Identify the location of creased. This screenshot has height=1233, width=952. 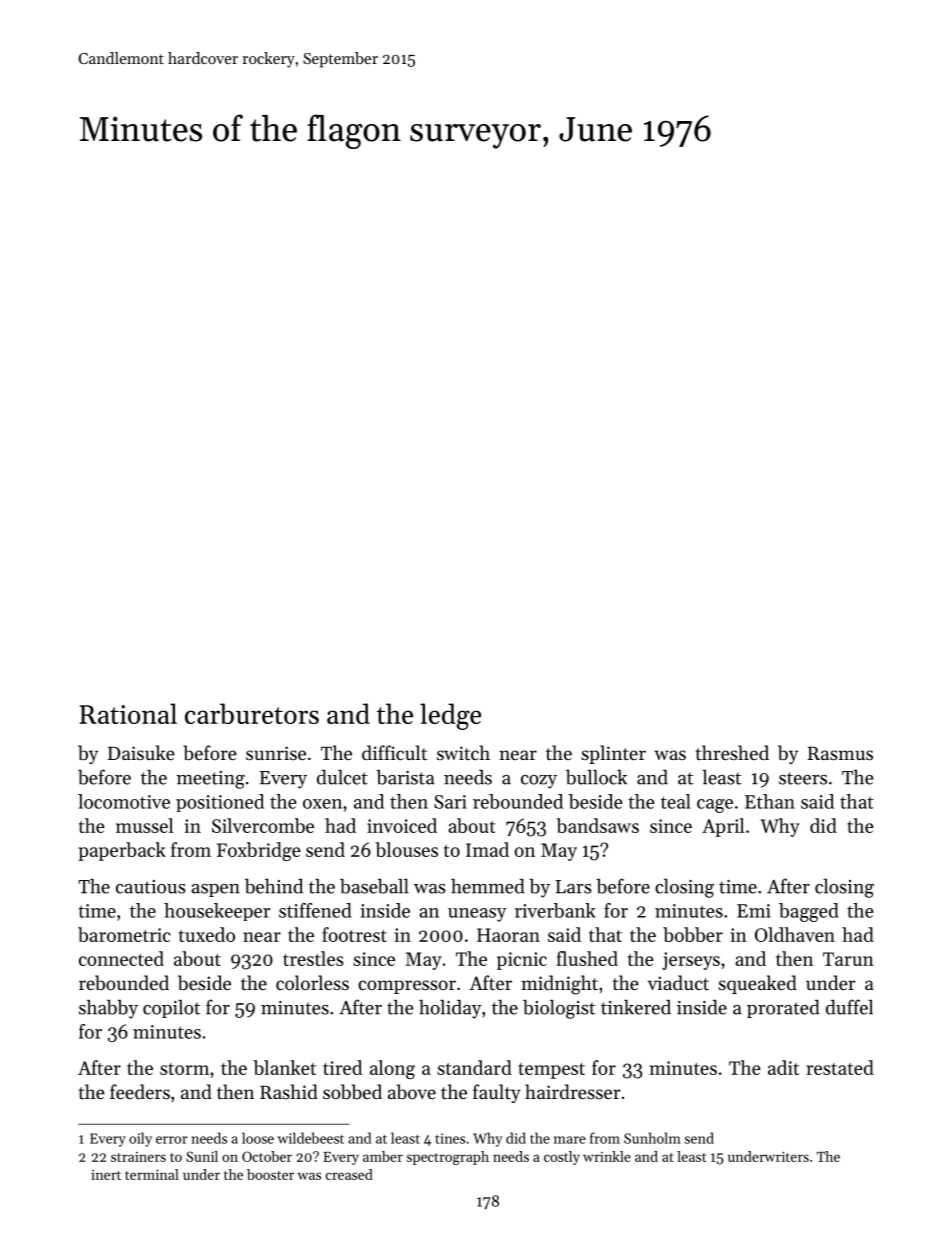
(349, 1174).
